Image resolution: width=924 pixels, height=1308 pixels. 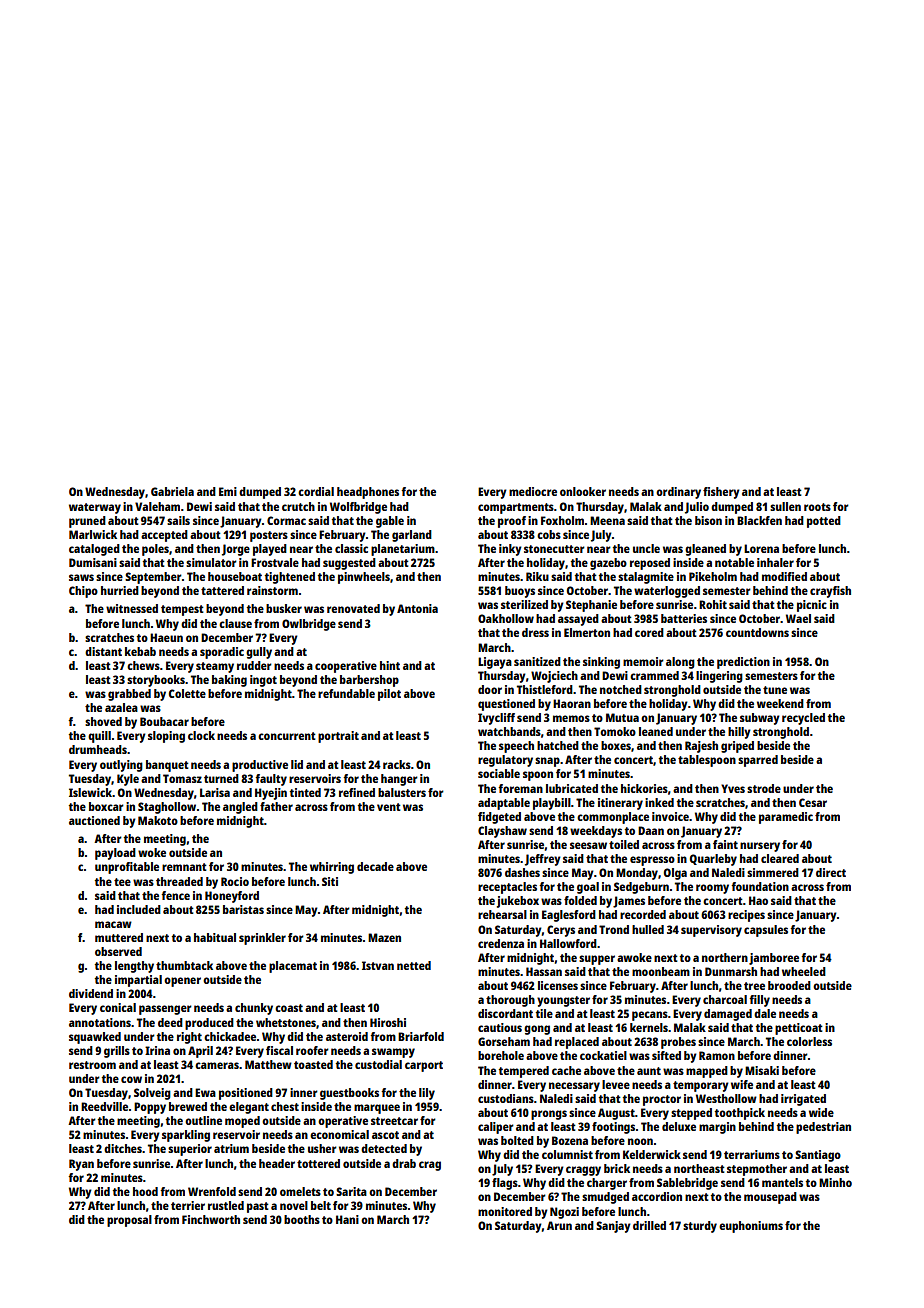 What do you see at coordinates (286, 1022) in the screenshot?
I see `whetstones` at bounding box center [286, 1022].
